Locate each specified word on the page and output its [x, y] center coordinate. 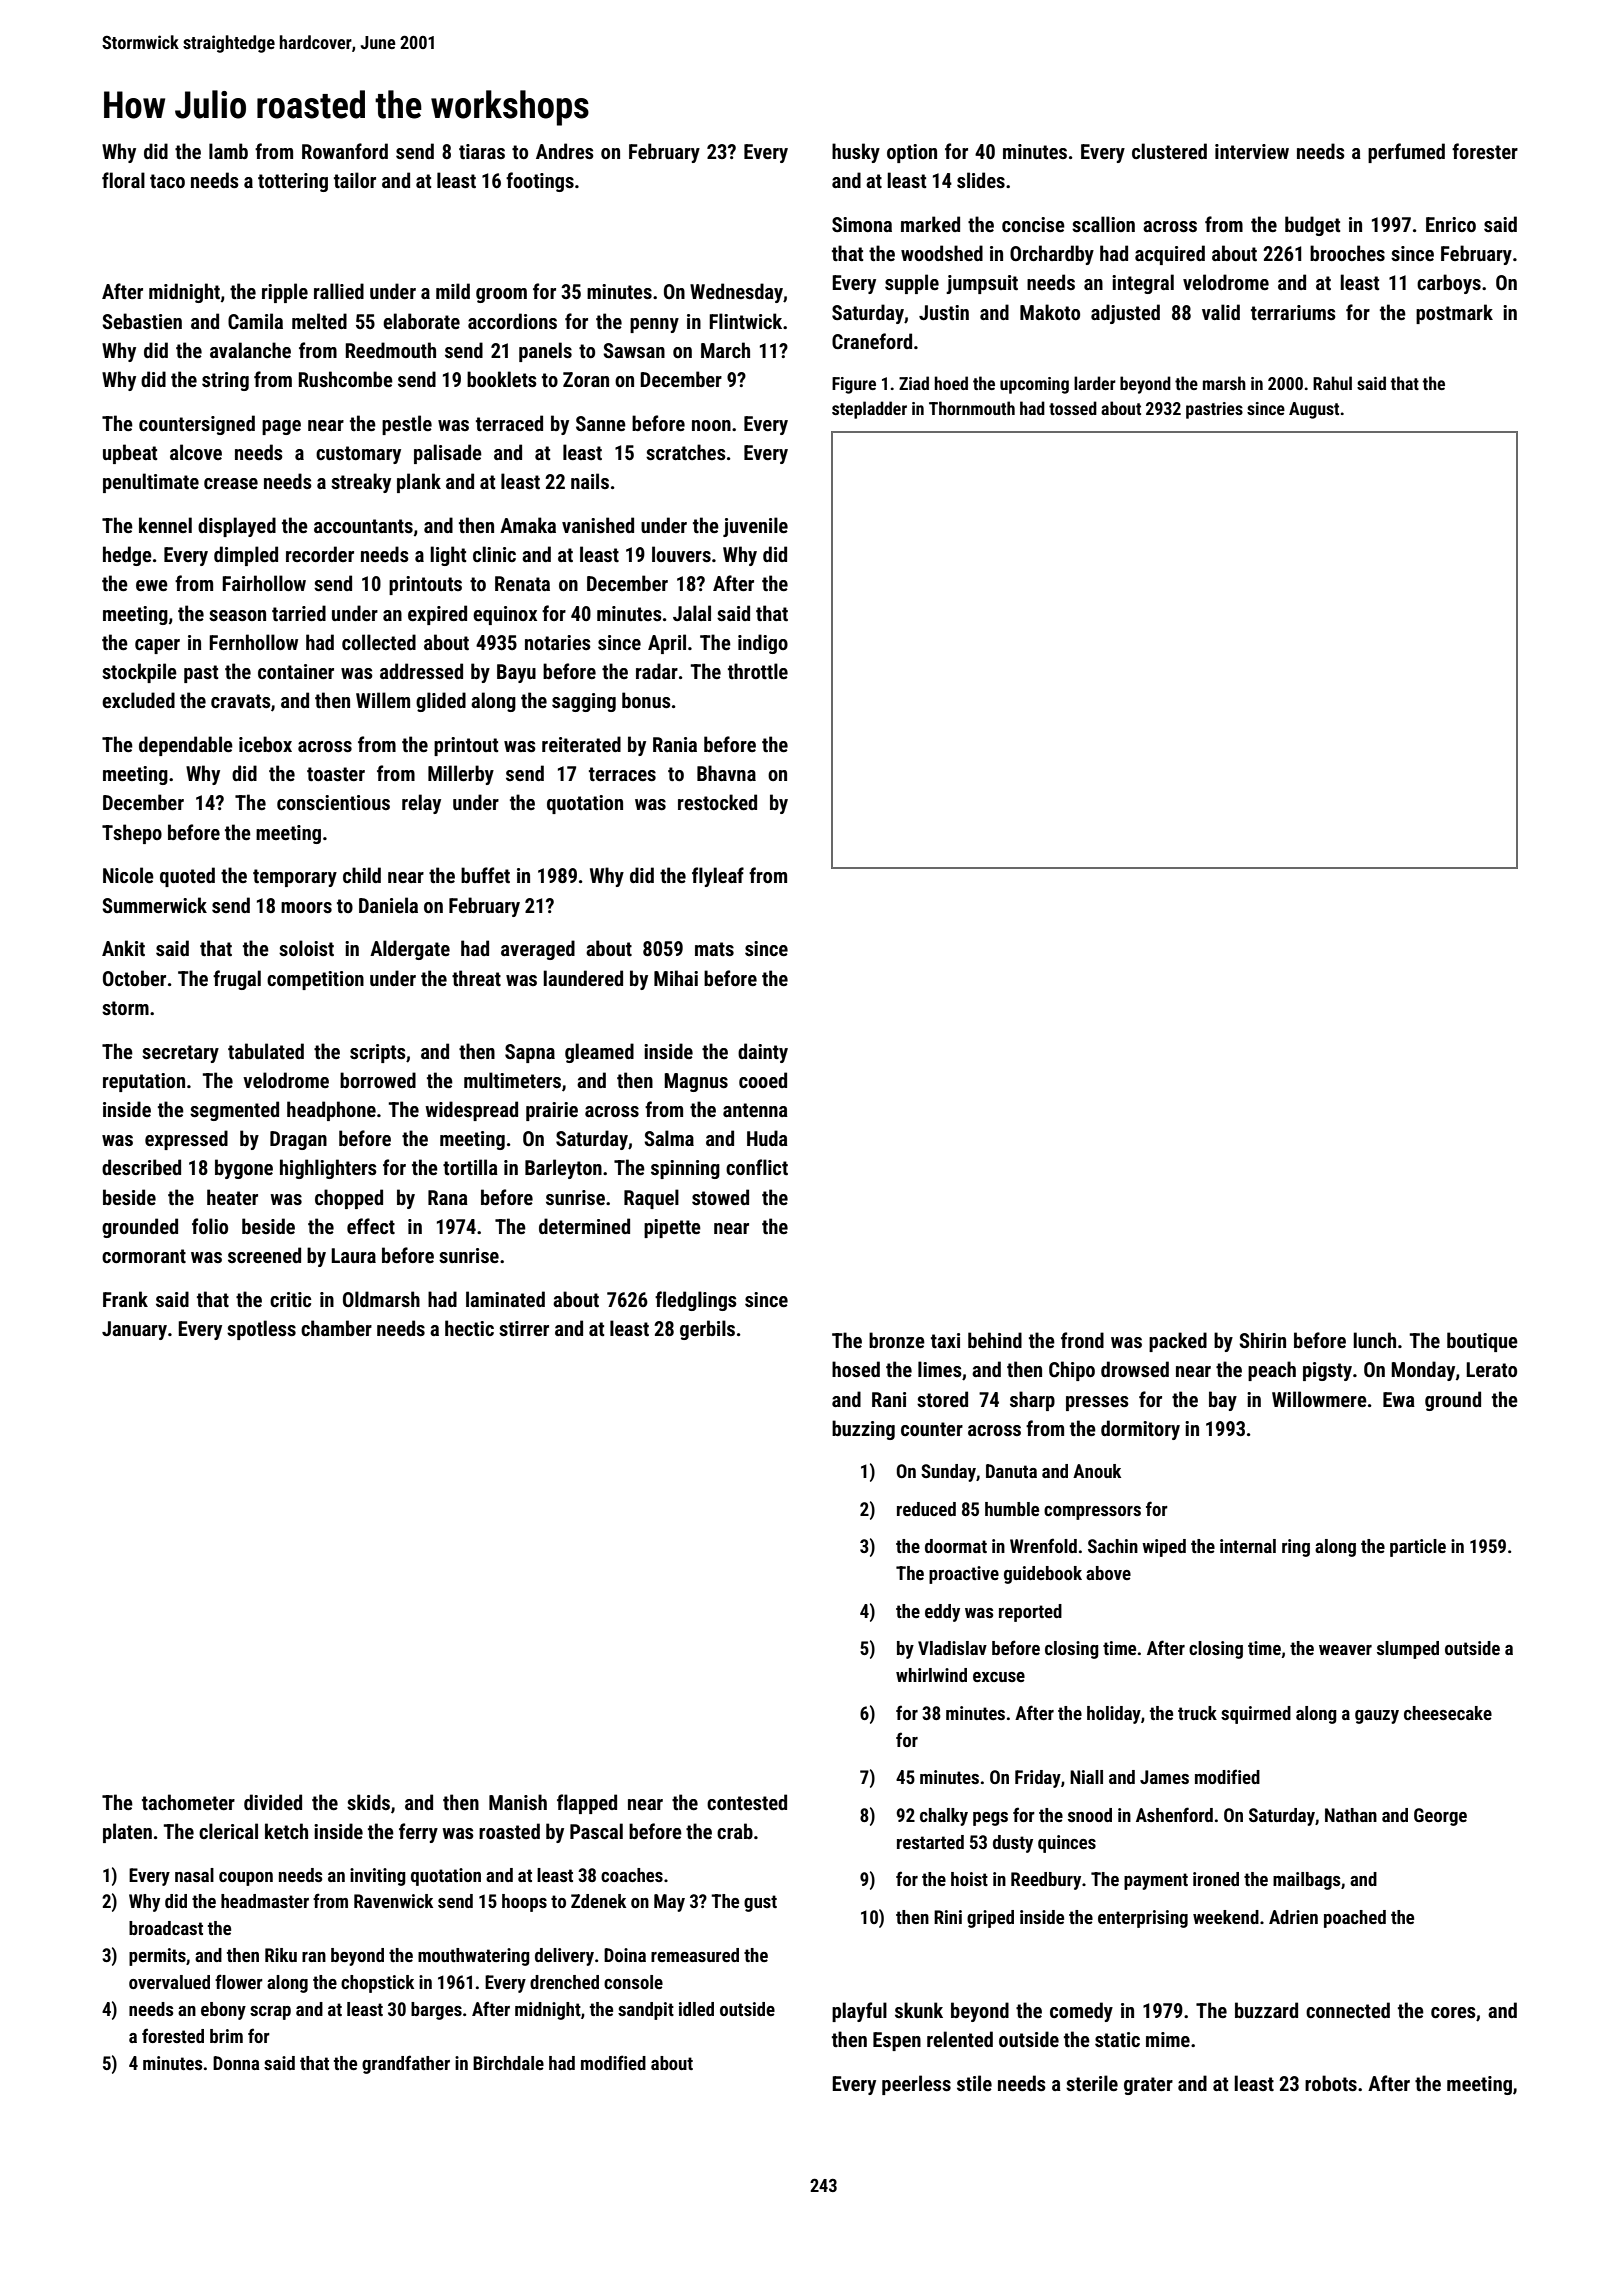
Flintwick [745, 321]
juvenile [755, 527]
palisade [448, 454]
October [134, 978]
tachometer [188, 1802]
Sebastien [142, 321]
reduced [926, 1509]
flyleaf [718, 877]
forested [173, 2035]
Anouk [1097, 1471]
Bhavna [726, 773]
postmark [1454, 314]
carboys [1449, 284]
